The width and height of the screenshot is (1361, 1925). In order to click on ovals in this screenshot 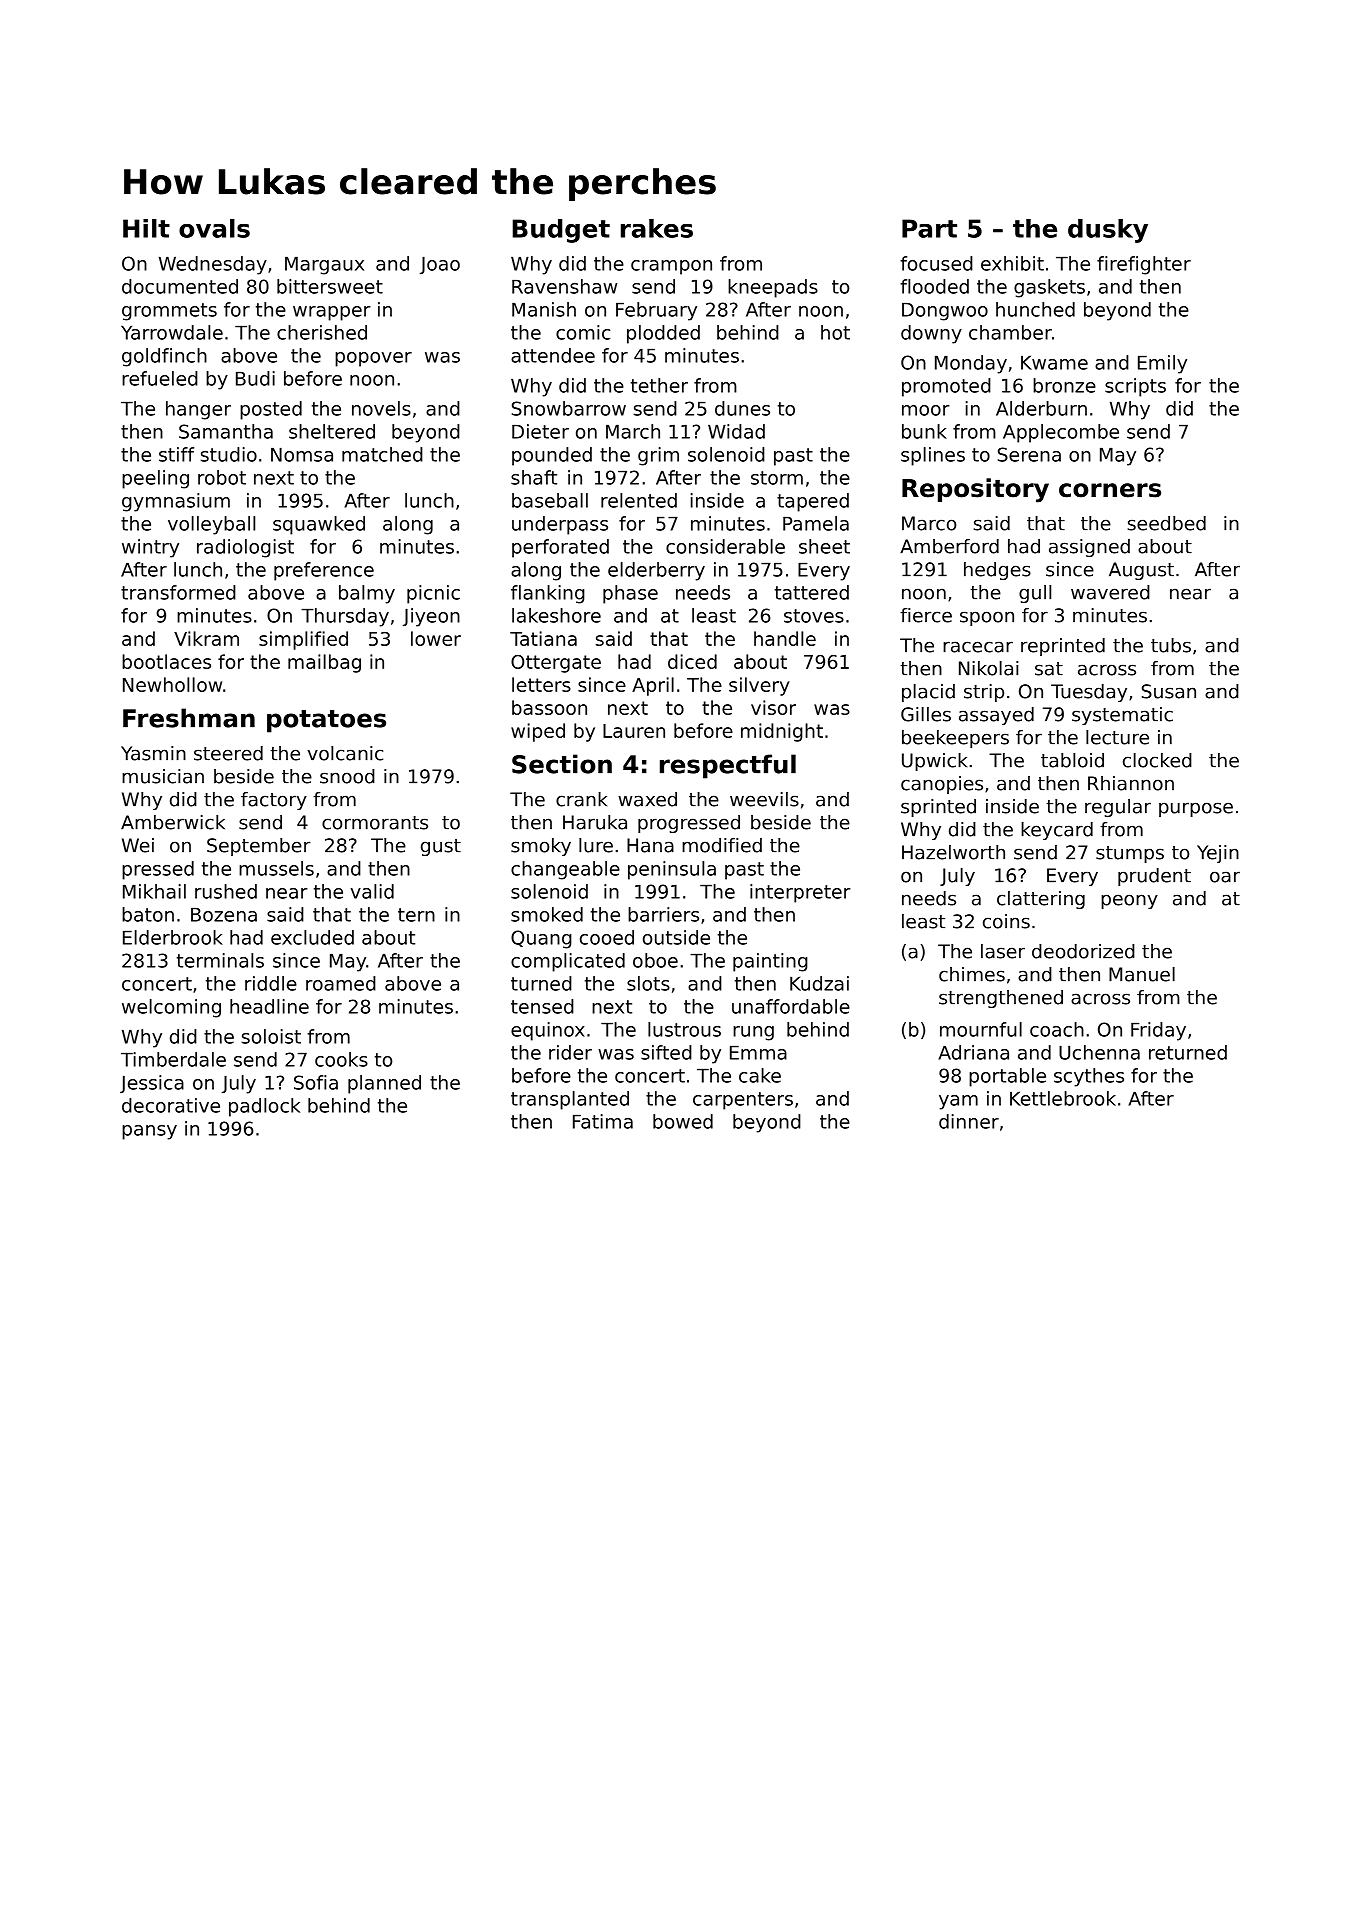, I will do `click(214, 228)`.
